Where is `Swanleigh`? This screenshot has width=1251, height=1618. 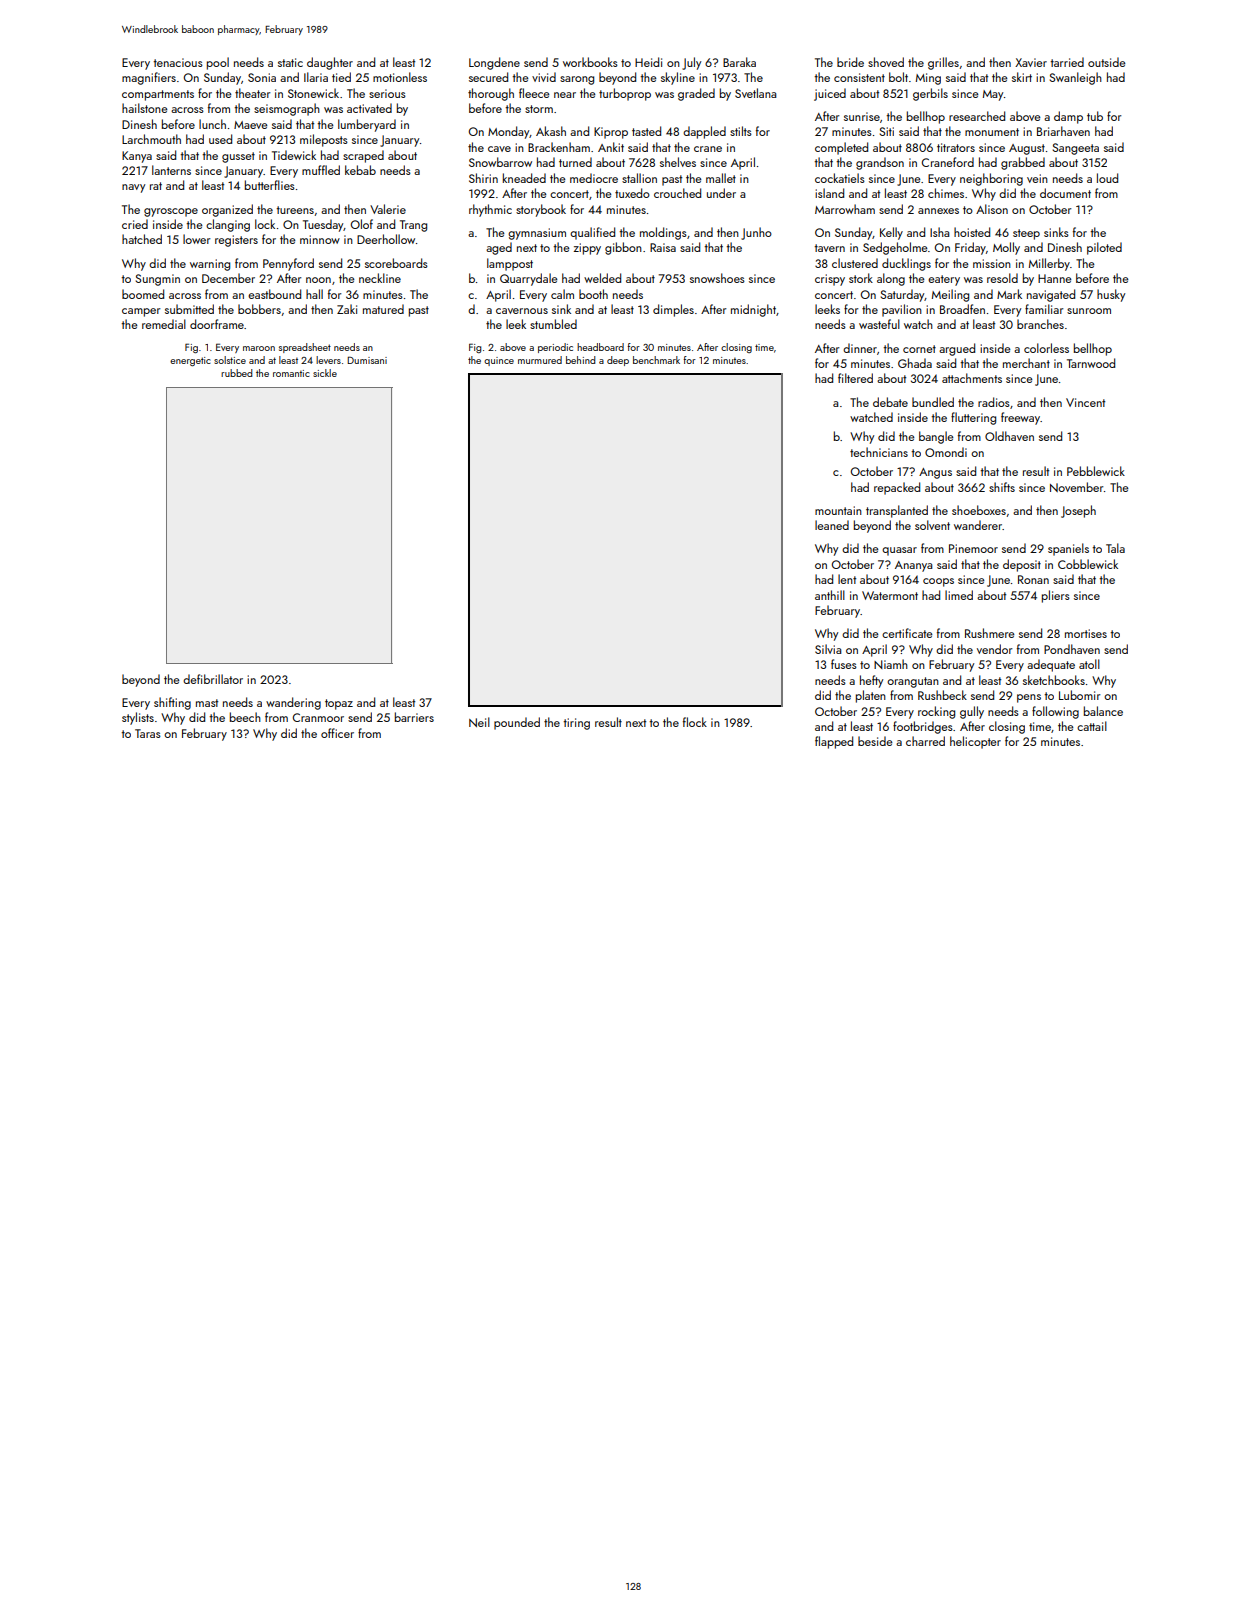
Swanleigh is located at coordinates (1076, 78).
